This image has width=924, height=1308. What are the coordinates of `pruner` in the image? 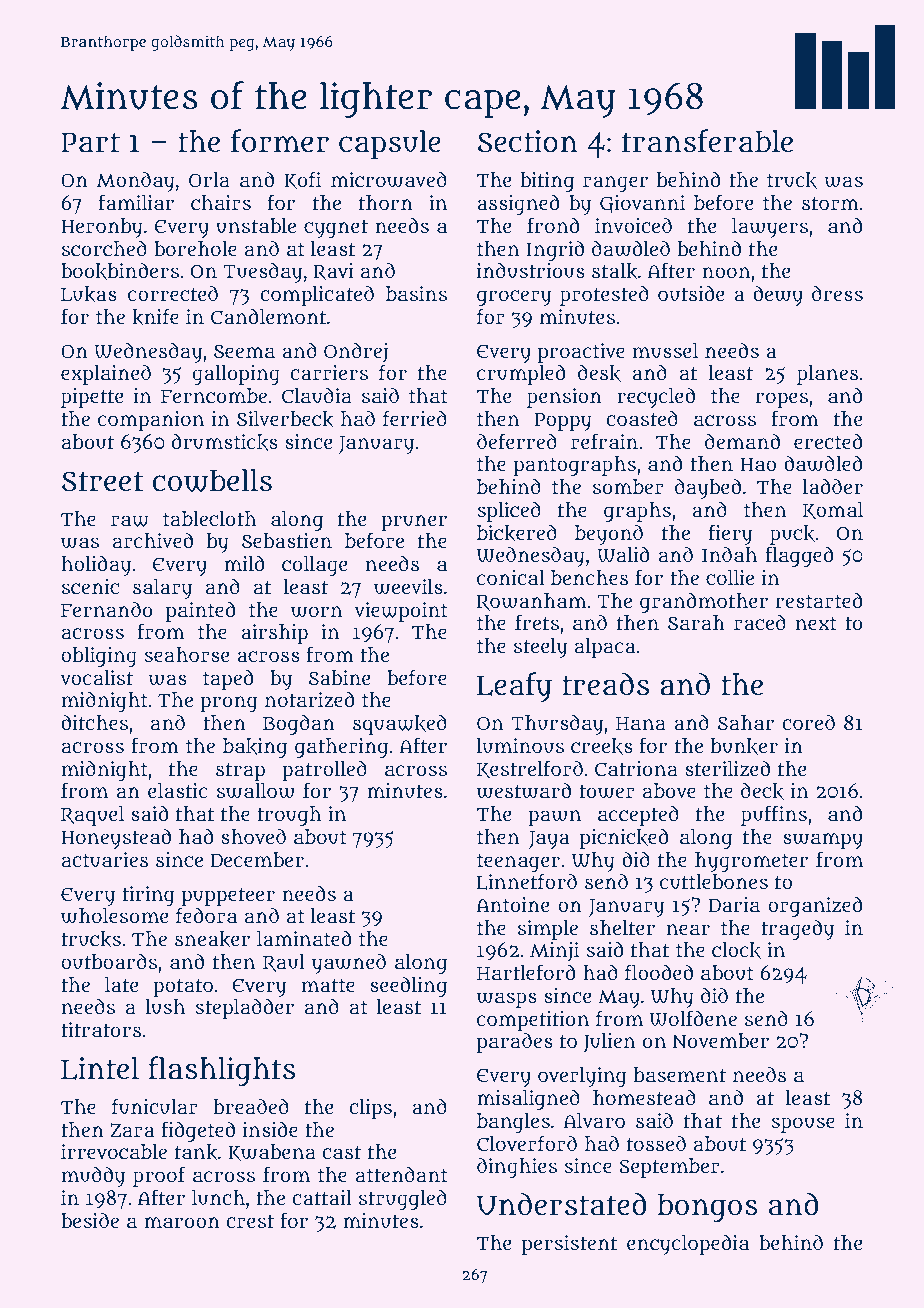 It's located at (414, 523).
